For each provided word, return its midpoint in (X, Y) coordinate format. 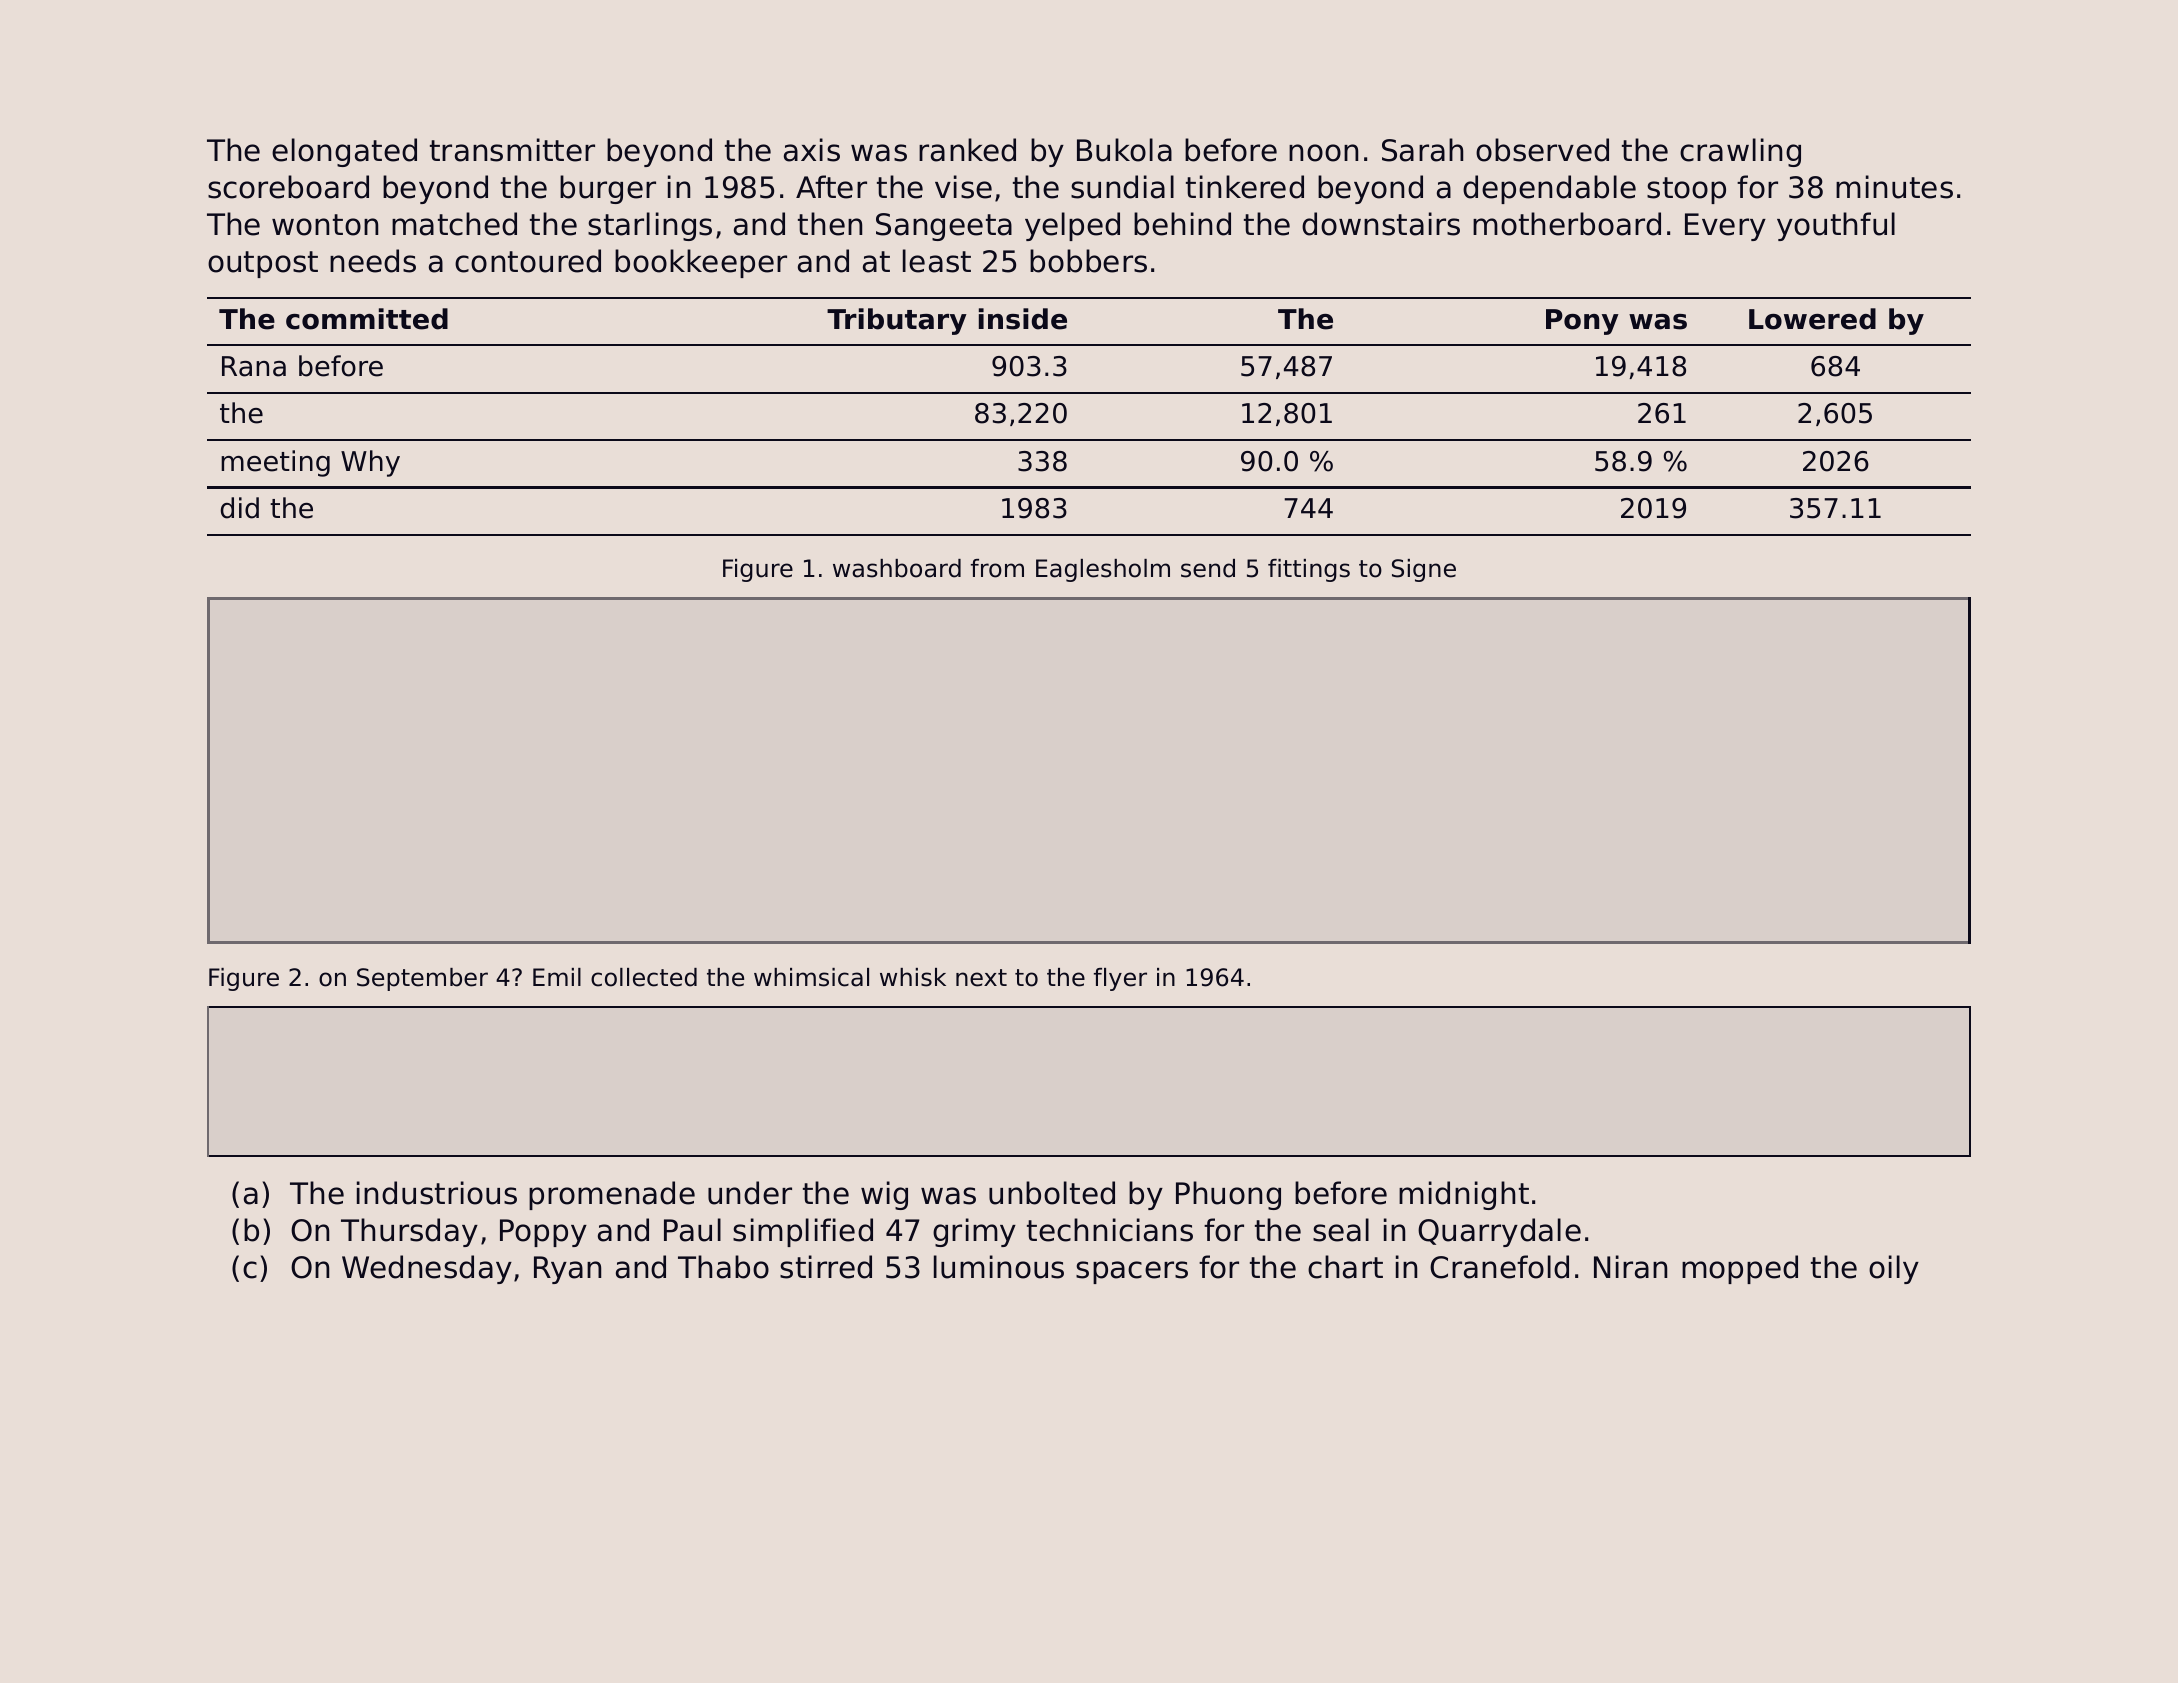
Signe (1424, 570)
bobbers (1088, 261)
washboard (897, 568)
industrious (437, 1193)
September (422, 979)
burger (608, 189)
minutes (1894, 187)
